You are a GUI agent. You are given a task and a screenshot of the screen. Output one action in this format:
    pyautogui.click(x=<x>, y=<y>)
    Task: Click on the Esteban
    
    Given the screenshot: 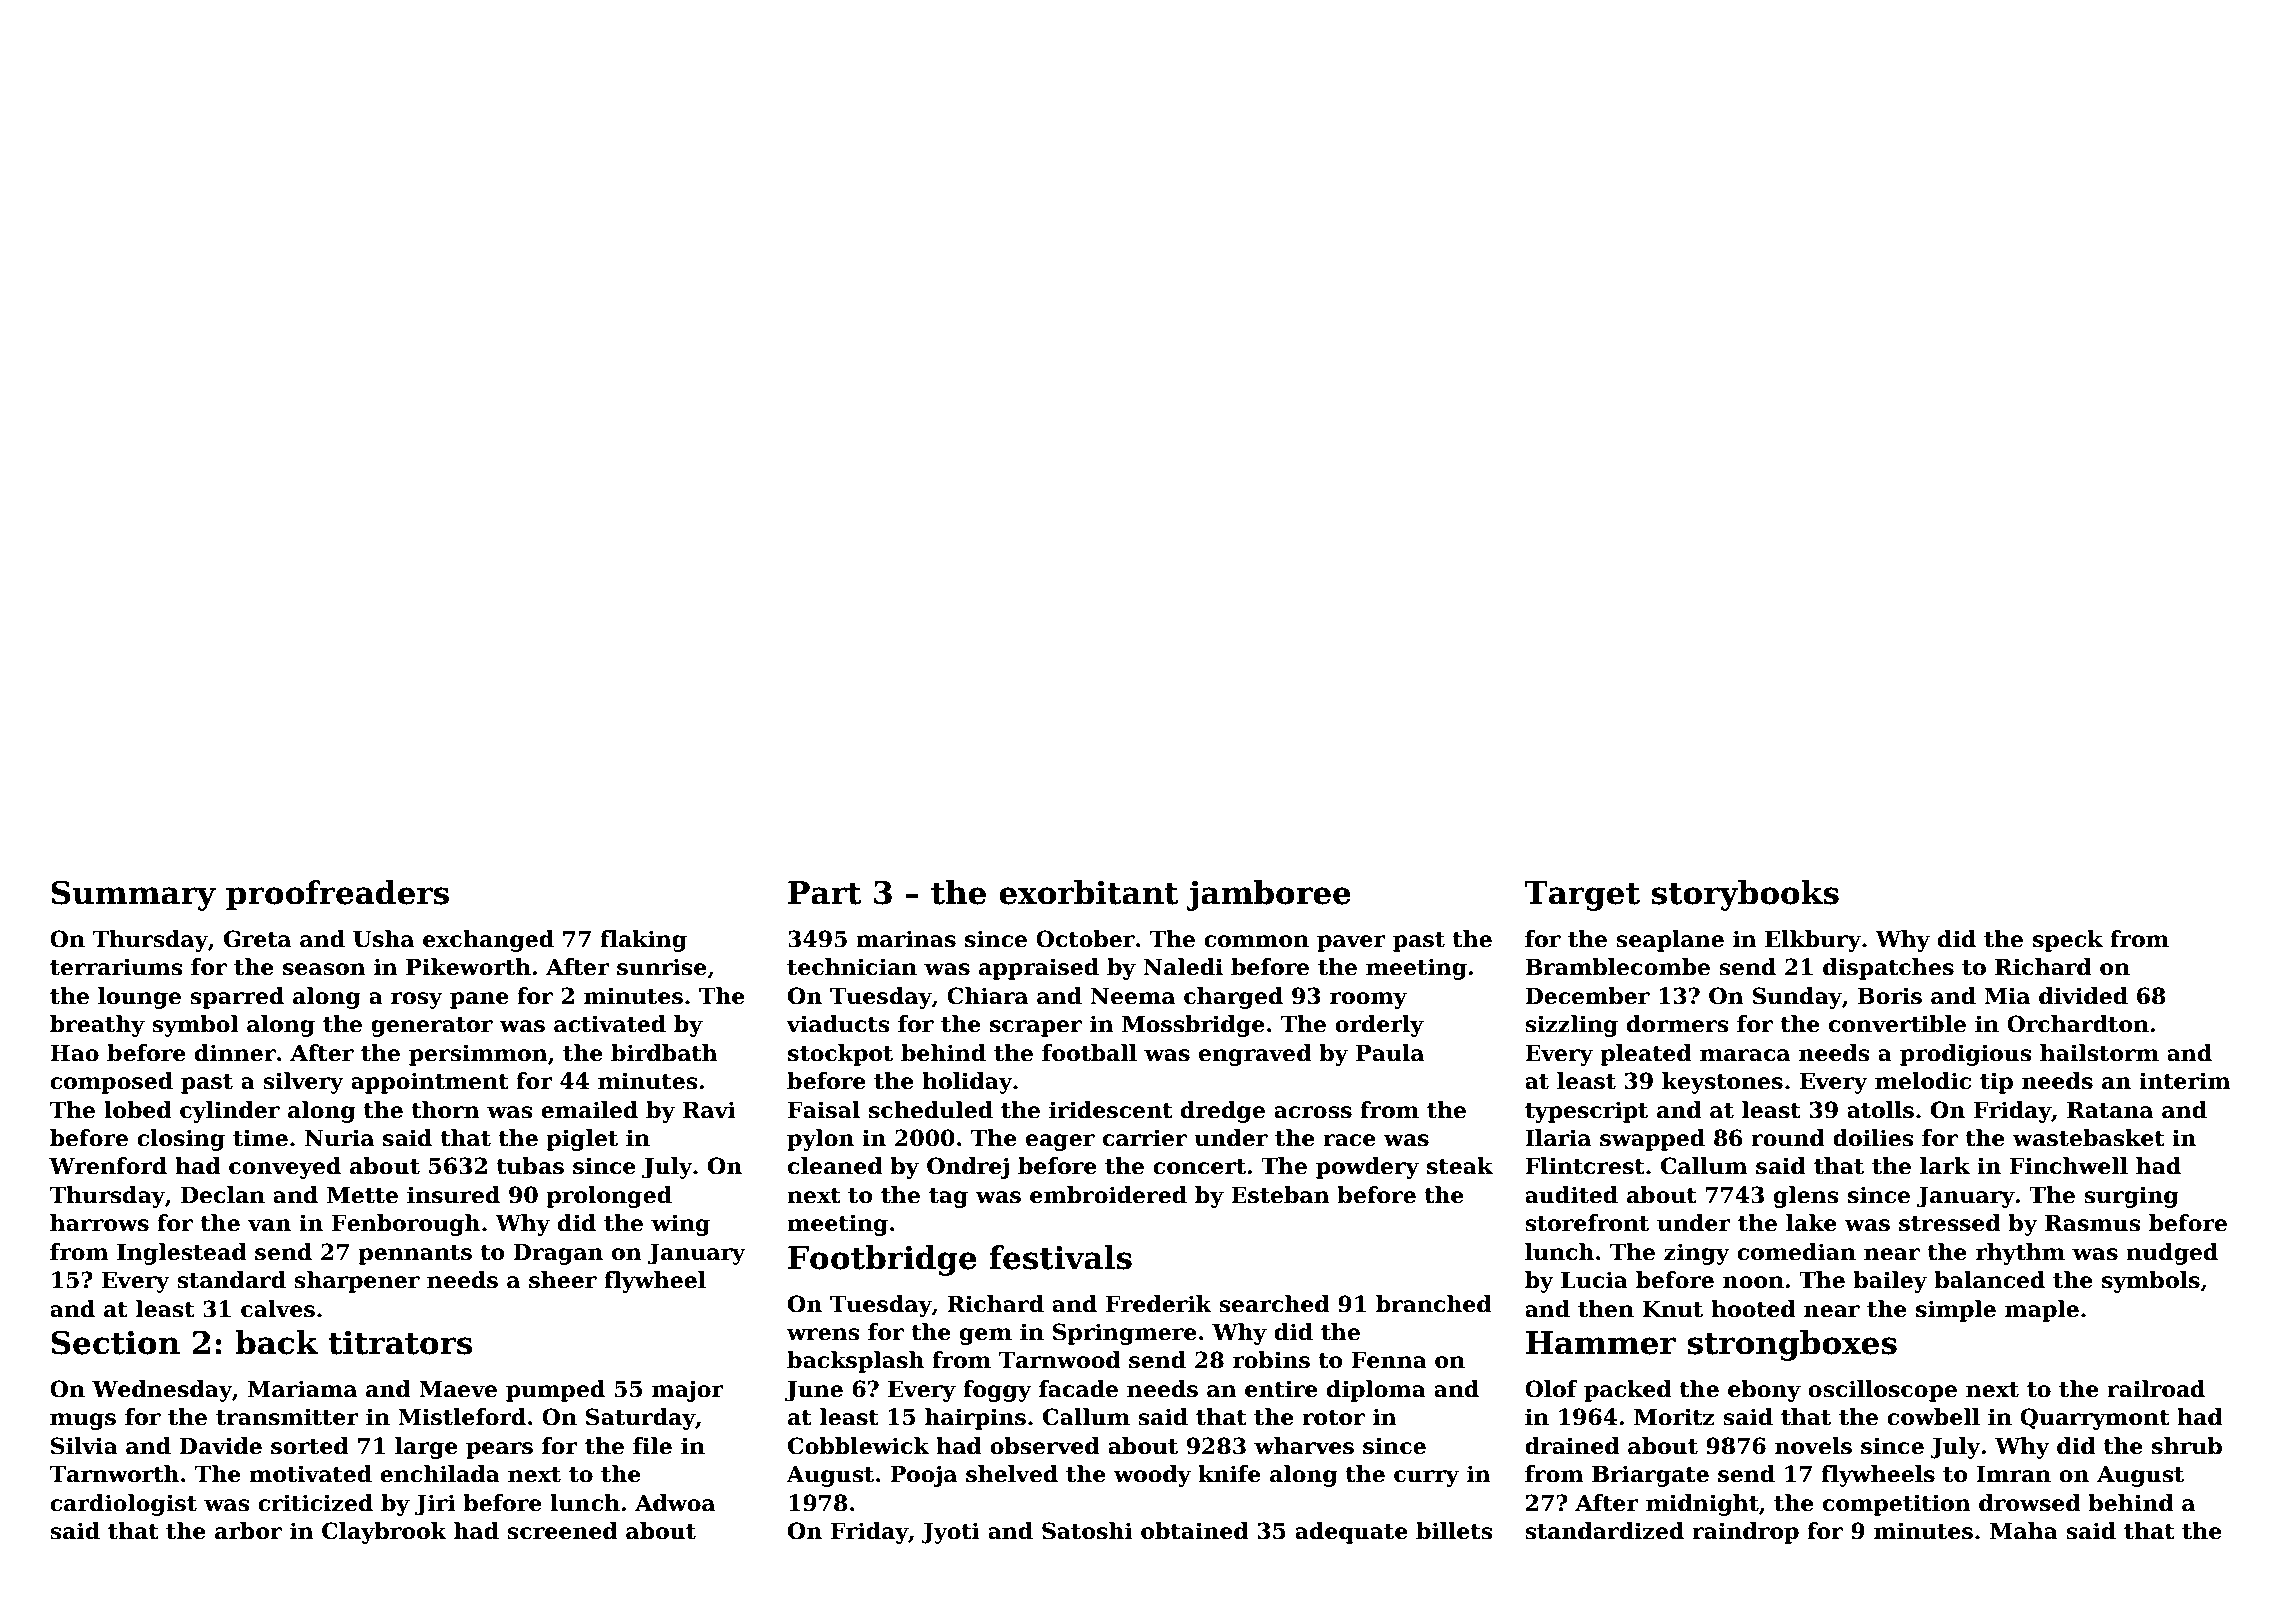 What is the action you would take?
    pyautogui.click(x=1280, y=1195)
